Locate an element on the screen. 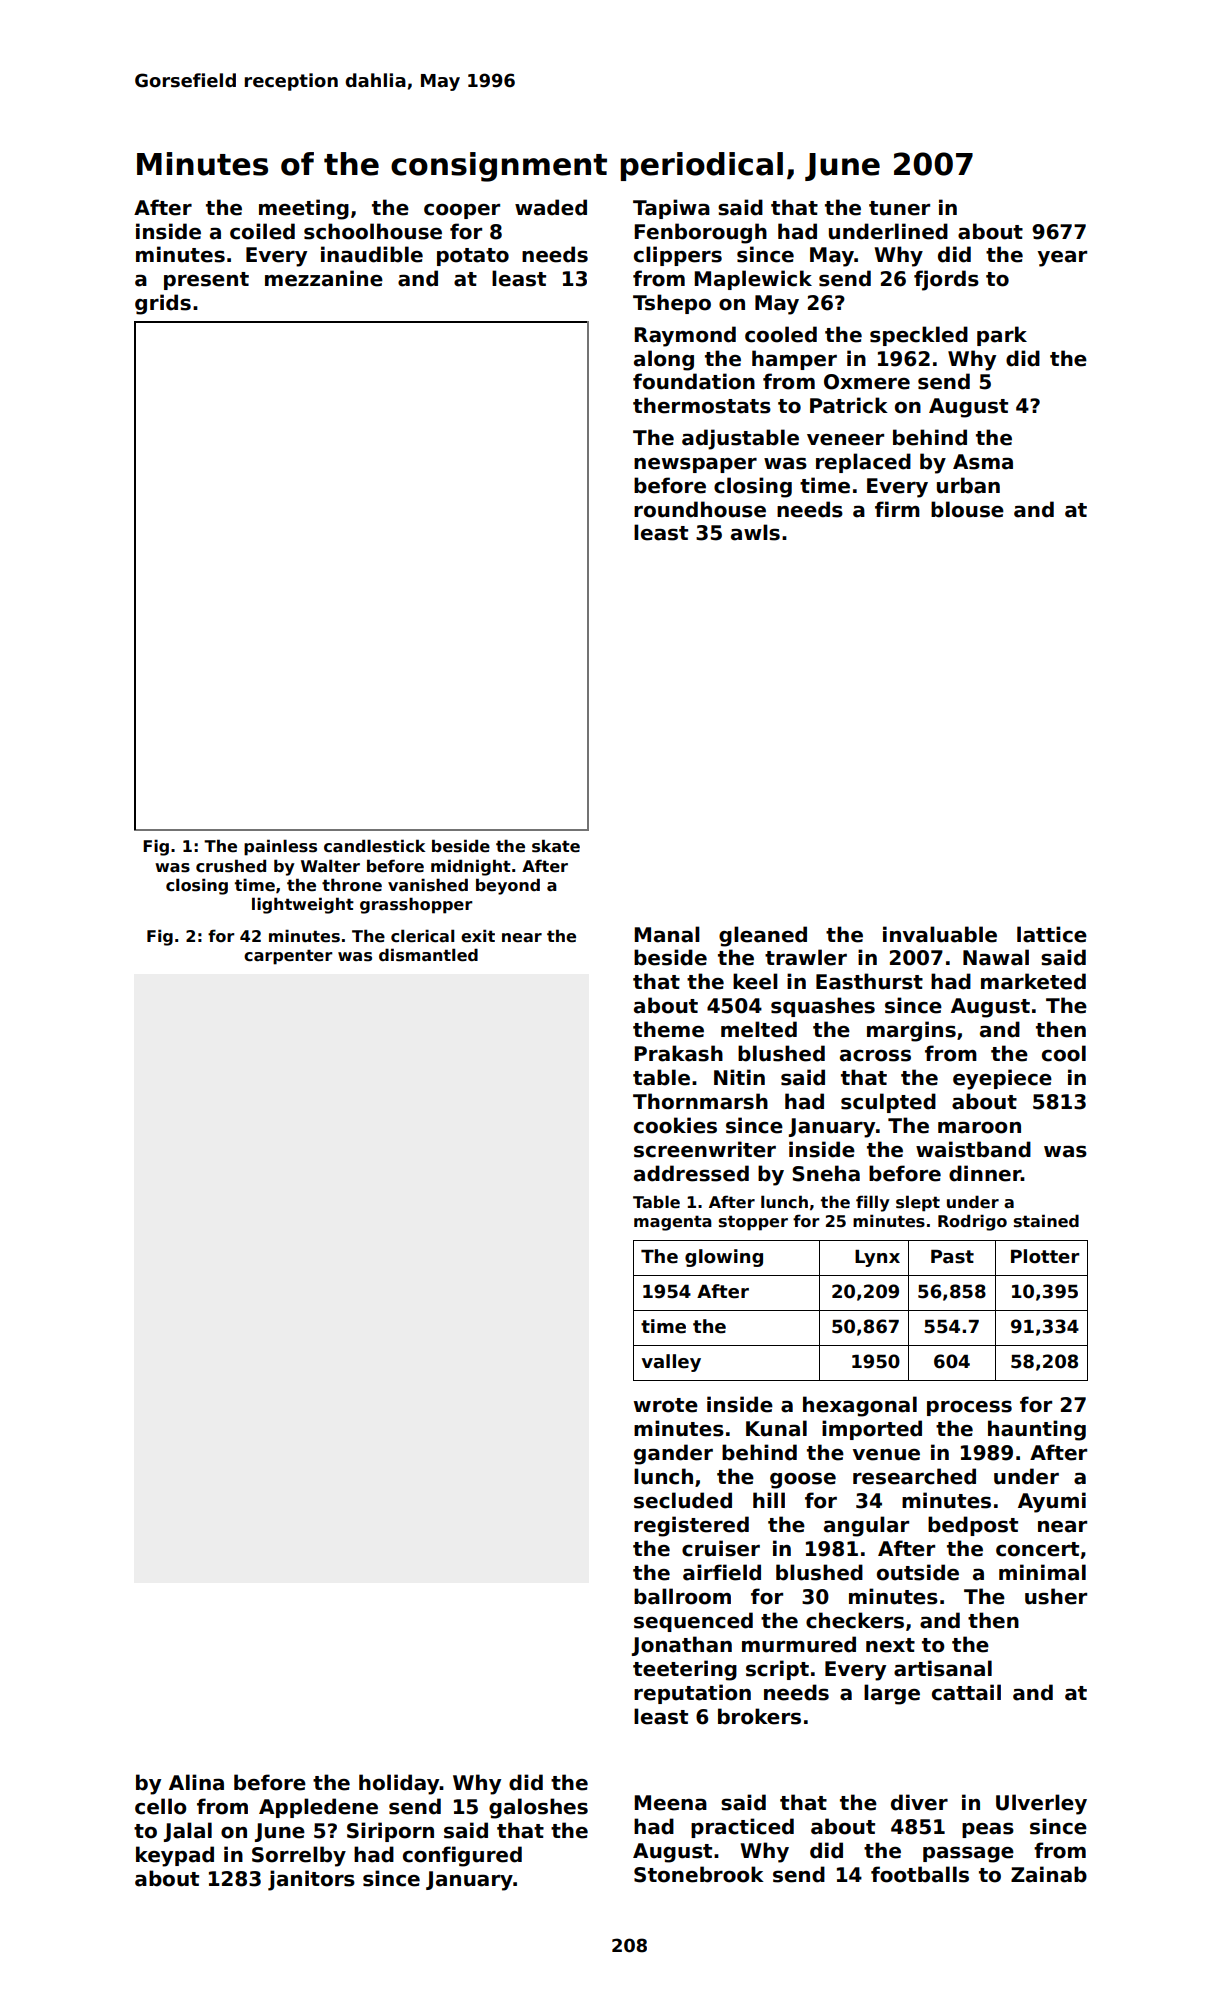 The height and width of the screenshot is (2013, 1222). valley is located at coordinates (671, 1363).
